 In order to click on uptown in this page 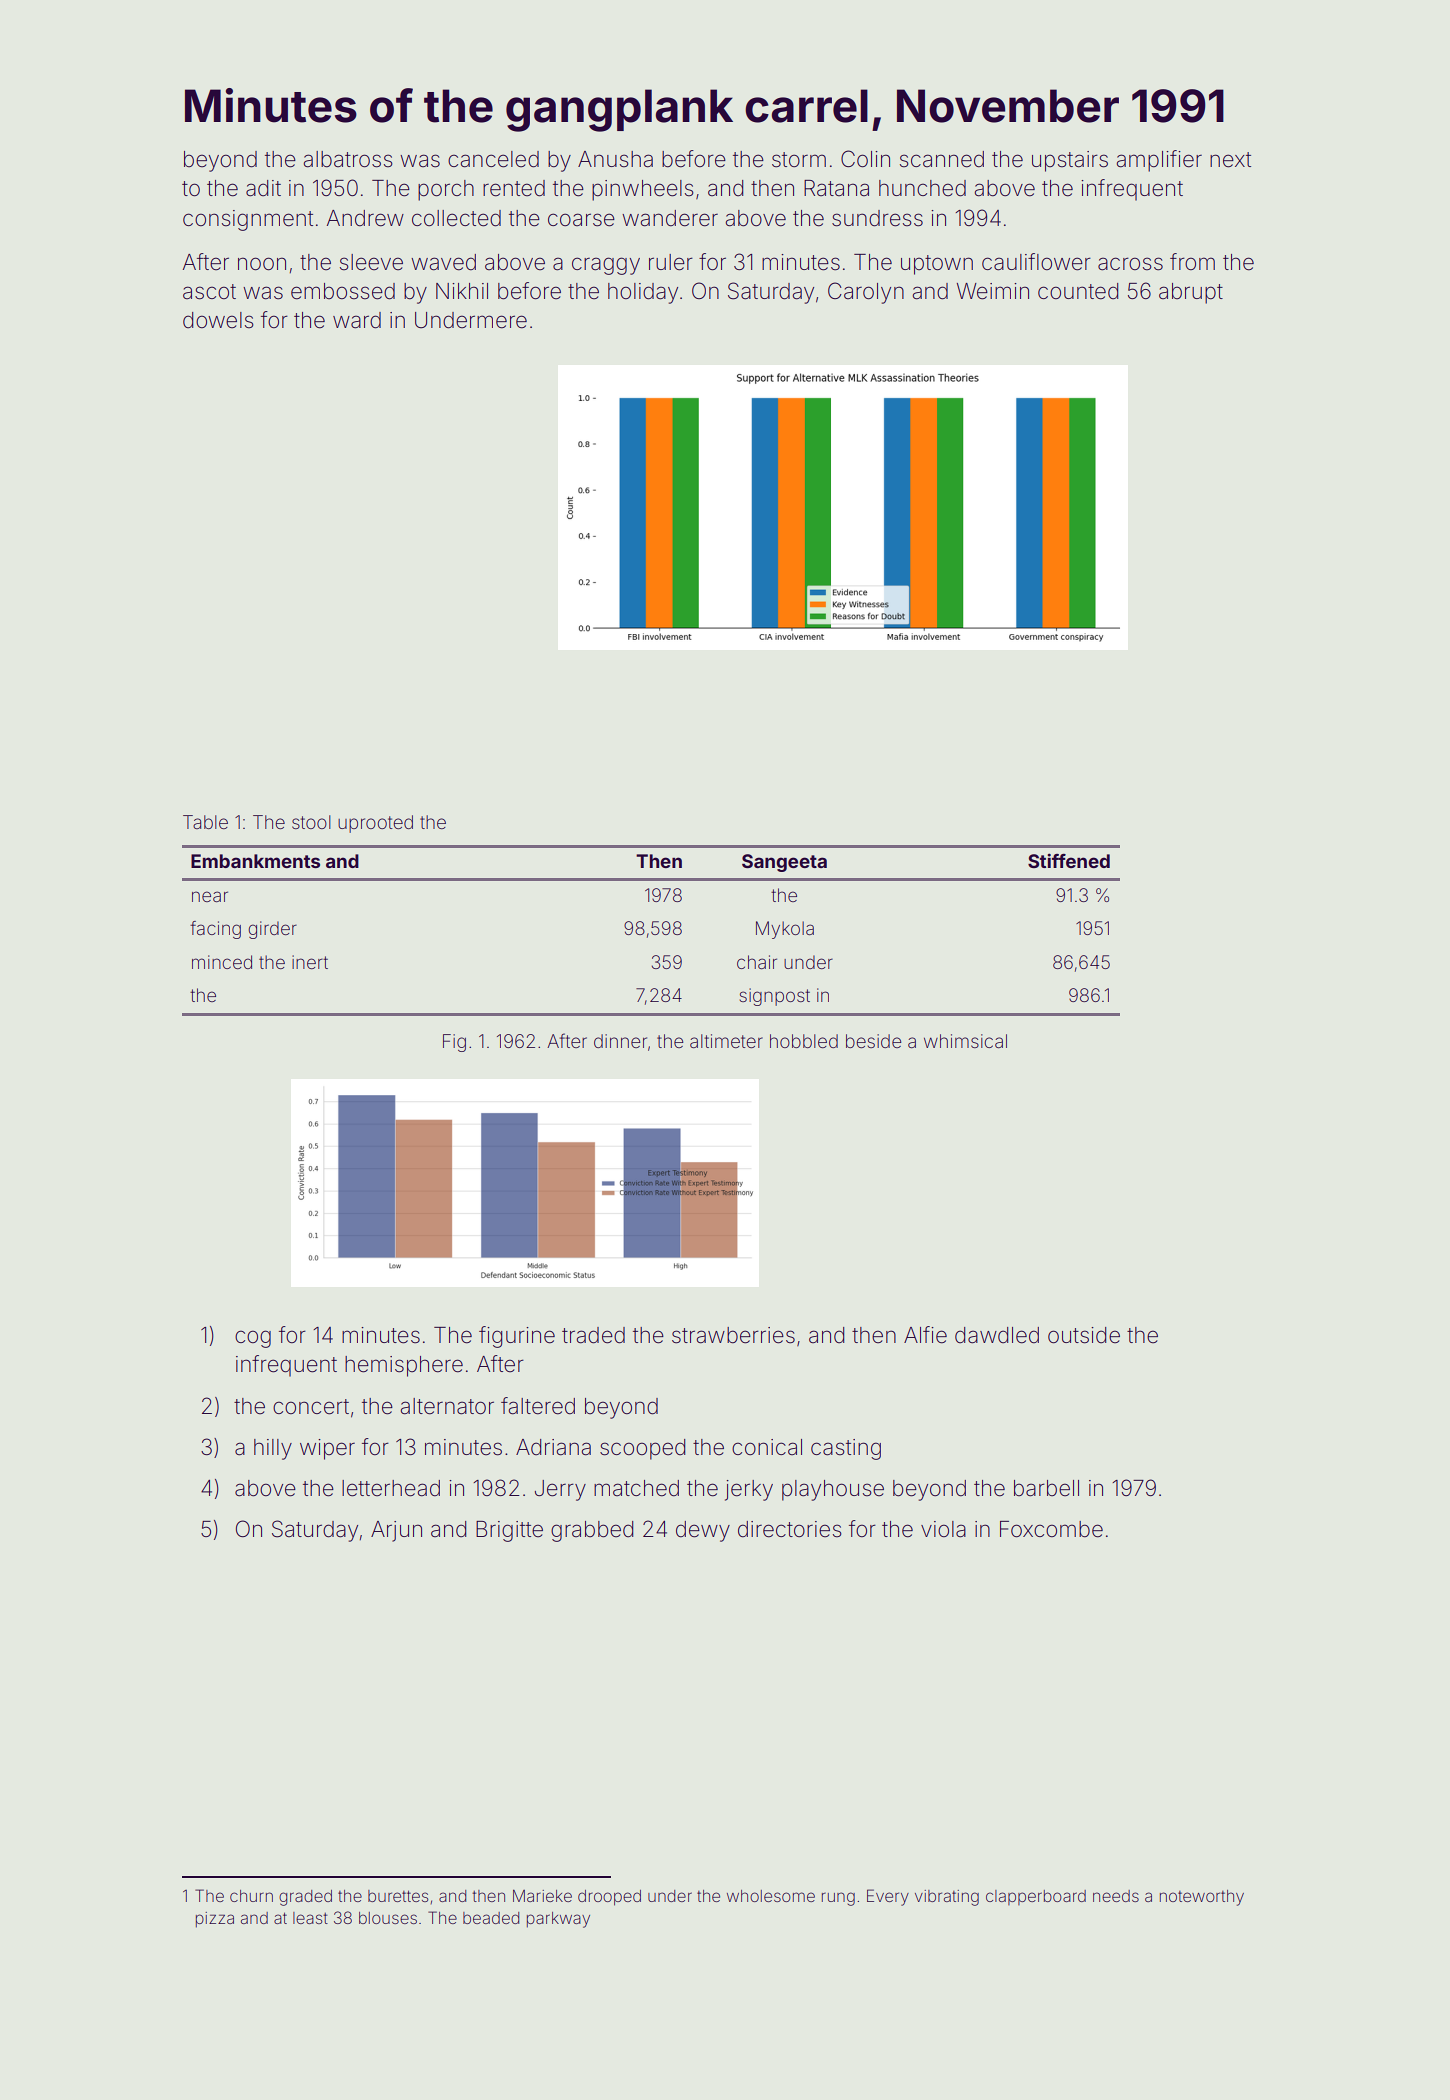, I will do `click(937, 265)`.
